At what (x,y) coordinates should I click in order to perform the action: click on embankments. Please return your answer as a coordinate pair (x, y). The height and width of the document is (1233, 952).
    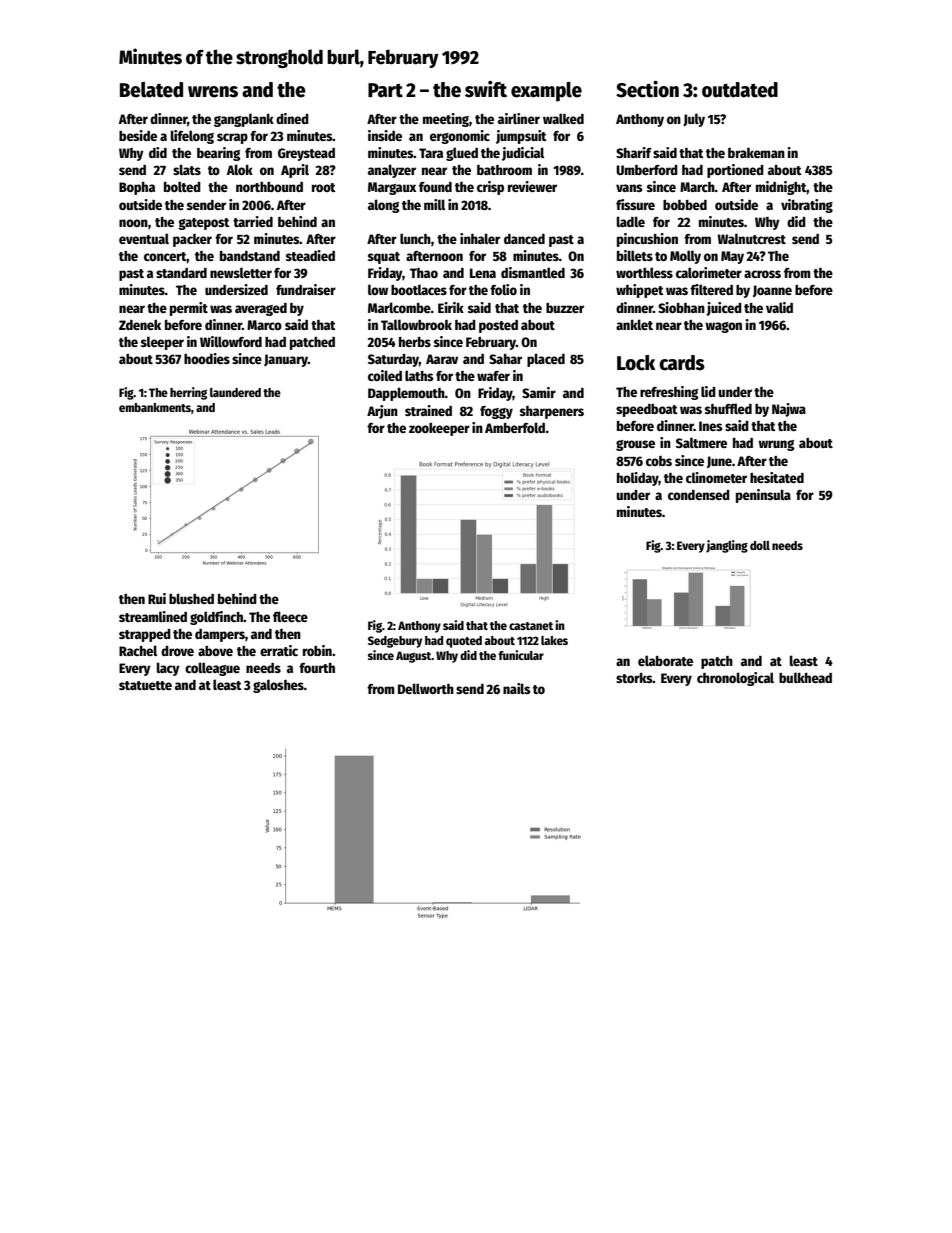
    Looking at the image, I should click on (155, 407).
